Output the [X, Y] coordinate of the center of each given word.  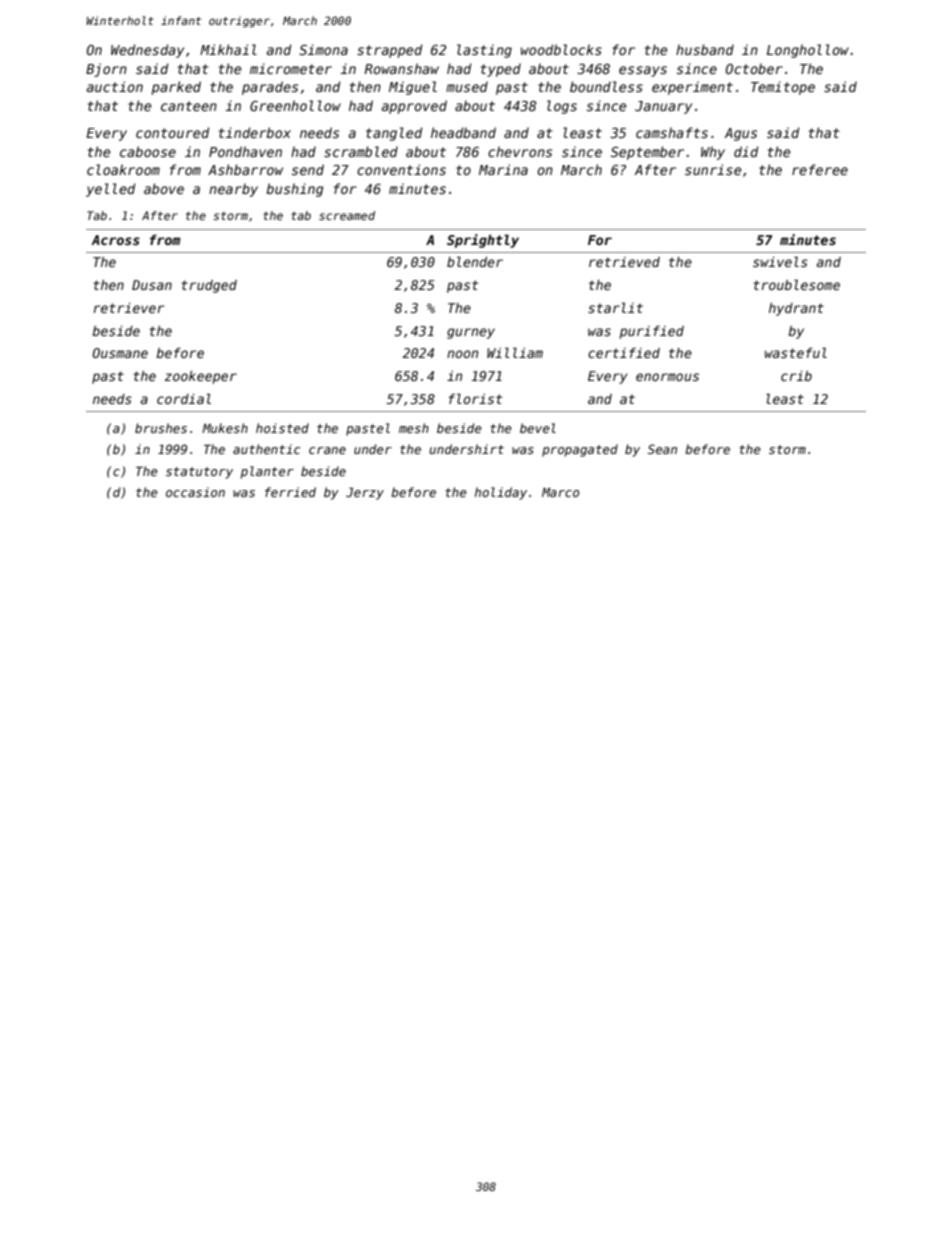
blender [475, 261]
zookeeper [201, 377]
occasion [195, 492]
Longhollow [808, 51]
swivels [780, 261]
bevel [538, 428]
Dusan [152, 285]
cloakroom [123, 169]
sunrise [713, 169]
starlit [615, 307]
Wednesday [147, 51]
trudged [209, 286]
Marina [503, 169]
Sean [662, 449]
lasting [484, 51]
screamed [347, 215]
